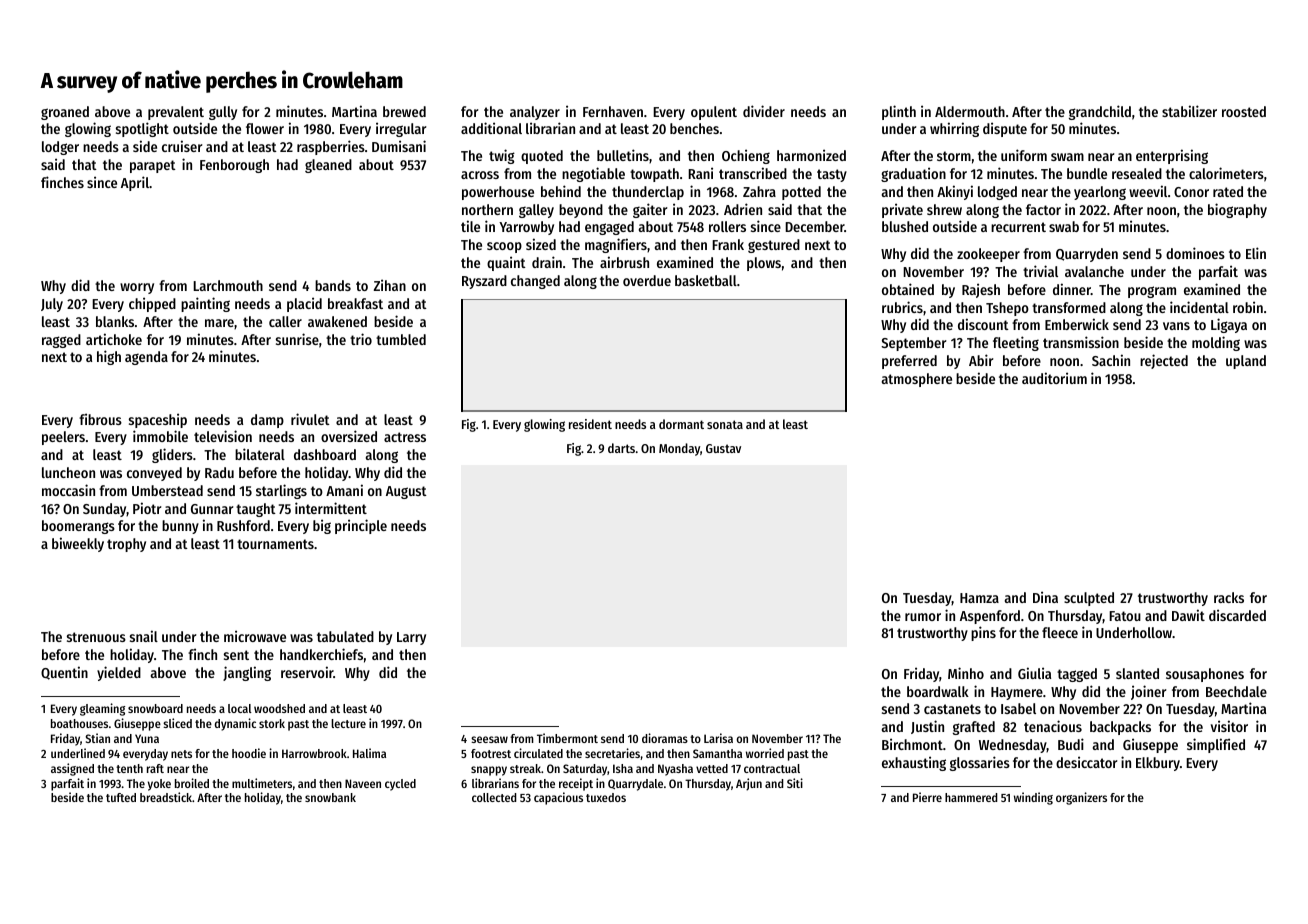  I want to click on tumbled, so click(401, 339).
